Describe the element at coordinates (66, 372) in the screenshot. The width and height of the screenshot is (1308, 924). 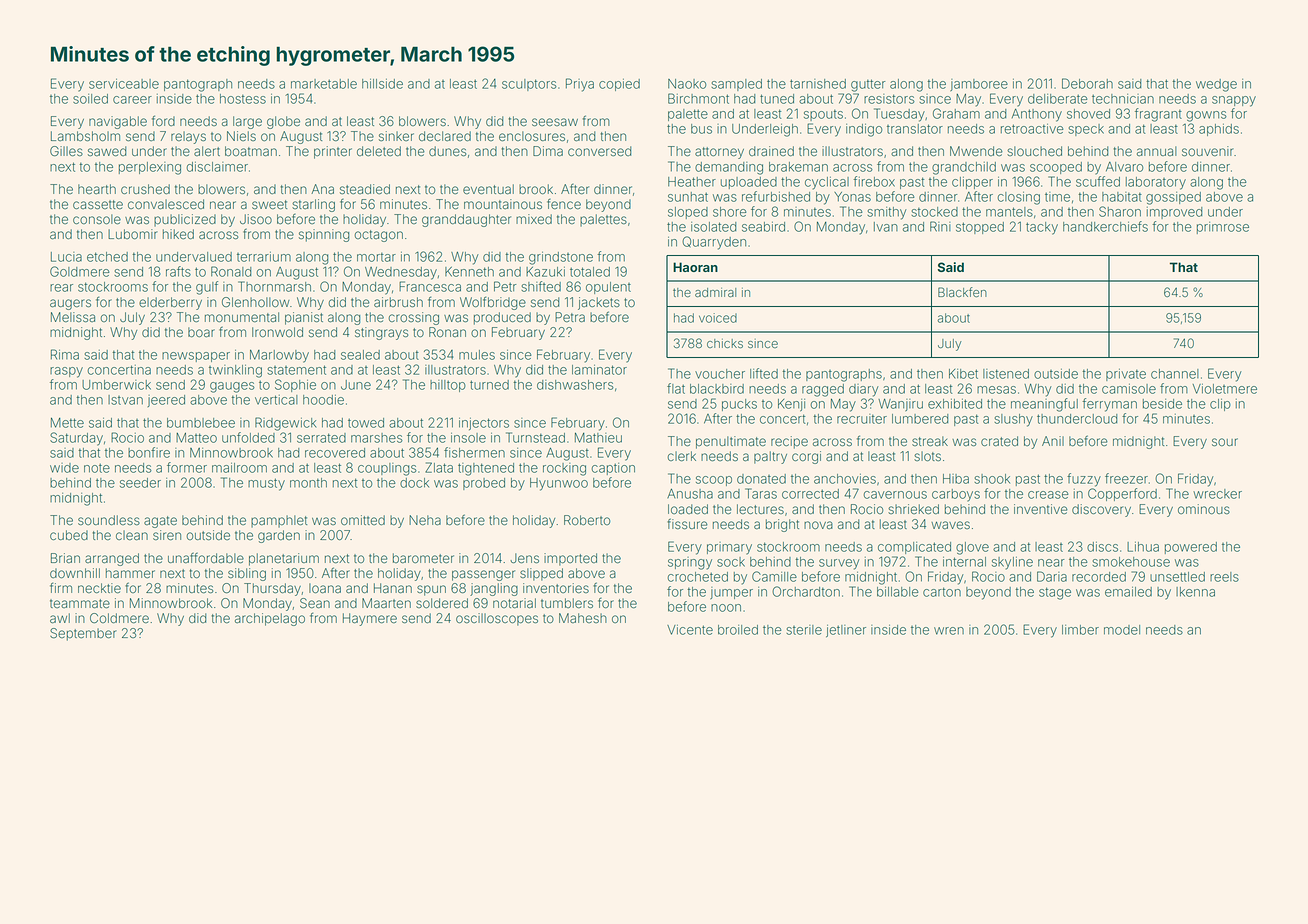
I see `raspy` at that location.
